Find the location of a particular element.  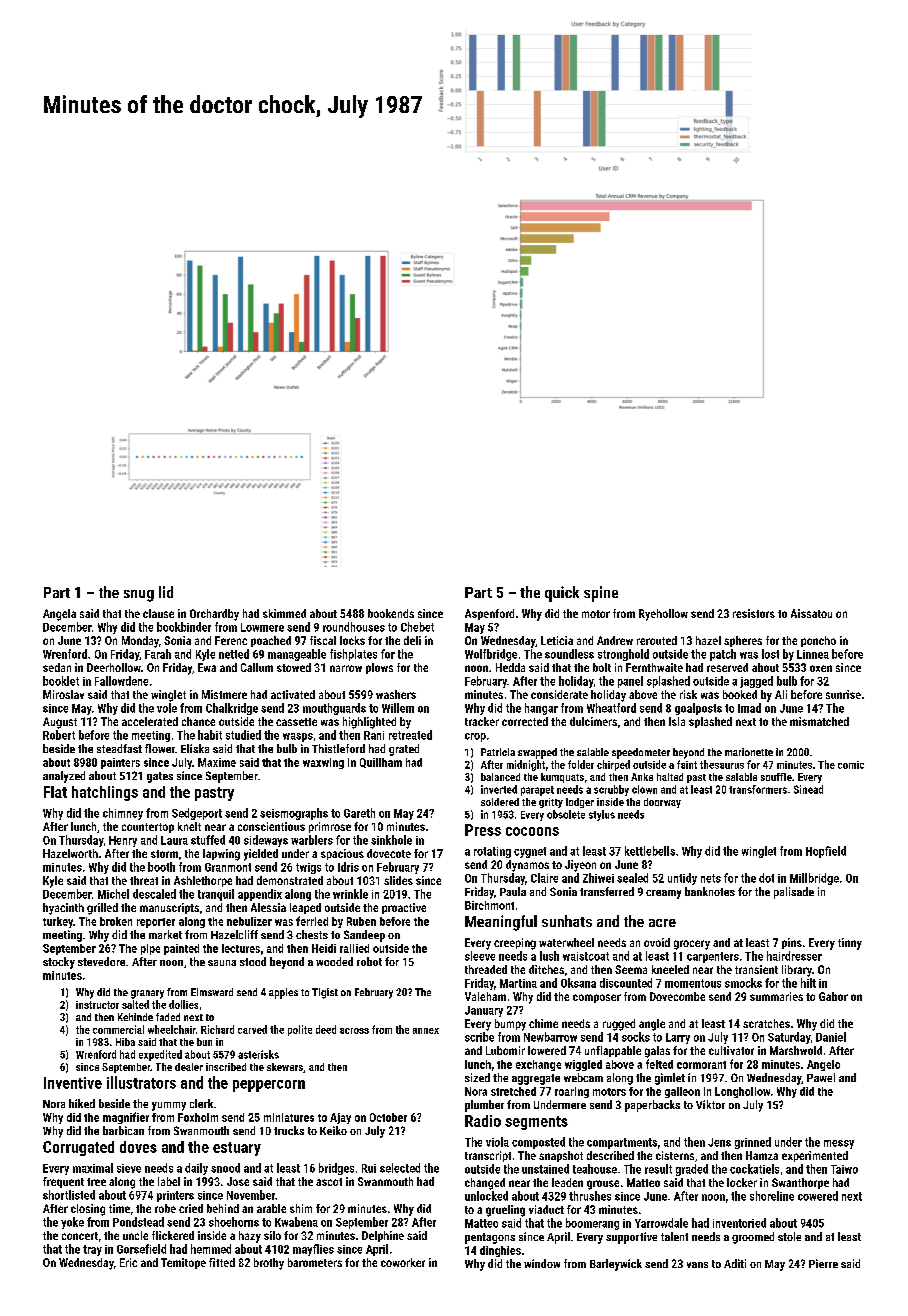

threat is located at coordinates (144, 880).
